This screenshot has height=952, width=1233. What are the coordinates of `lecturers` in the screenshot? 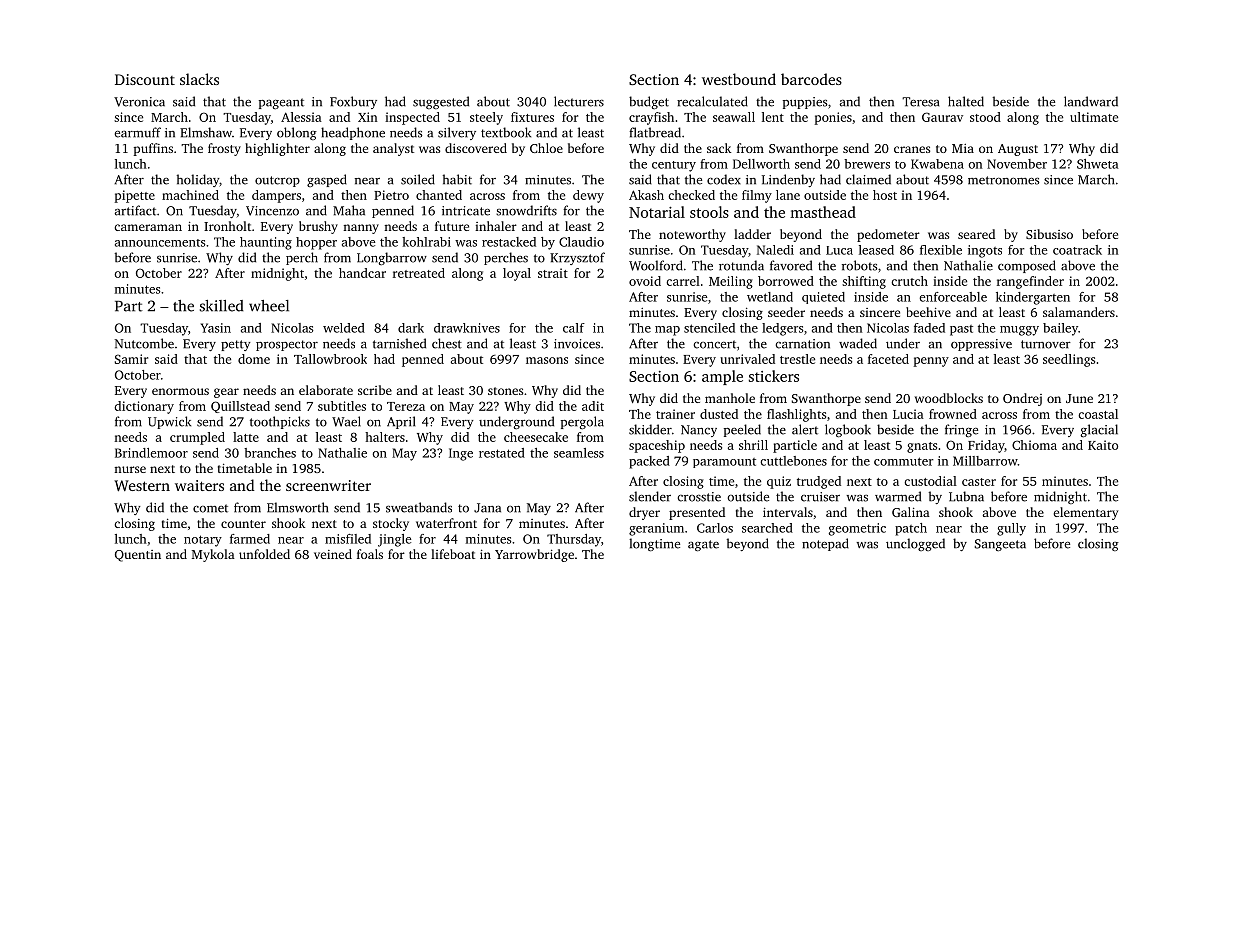 It's located at (579, 101).
